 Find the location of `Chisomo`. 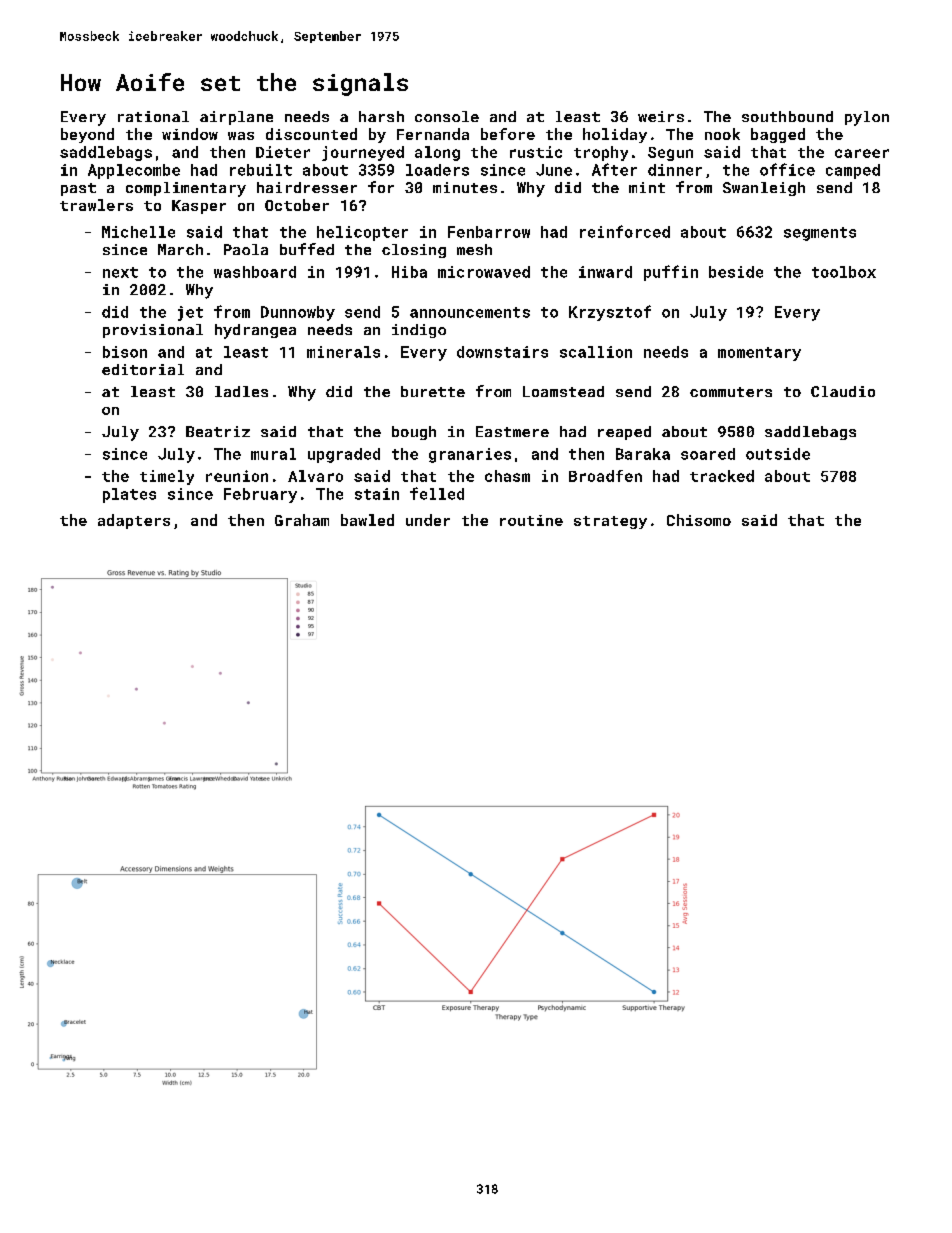

Chisomo is located at coordinates (699, 520).
